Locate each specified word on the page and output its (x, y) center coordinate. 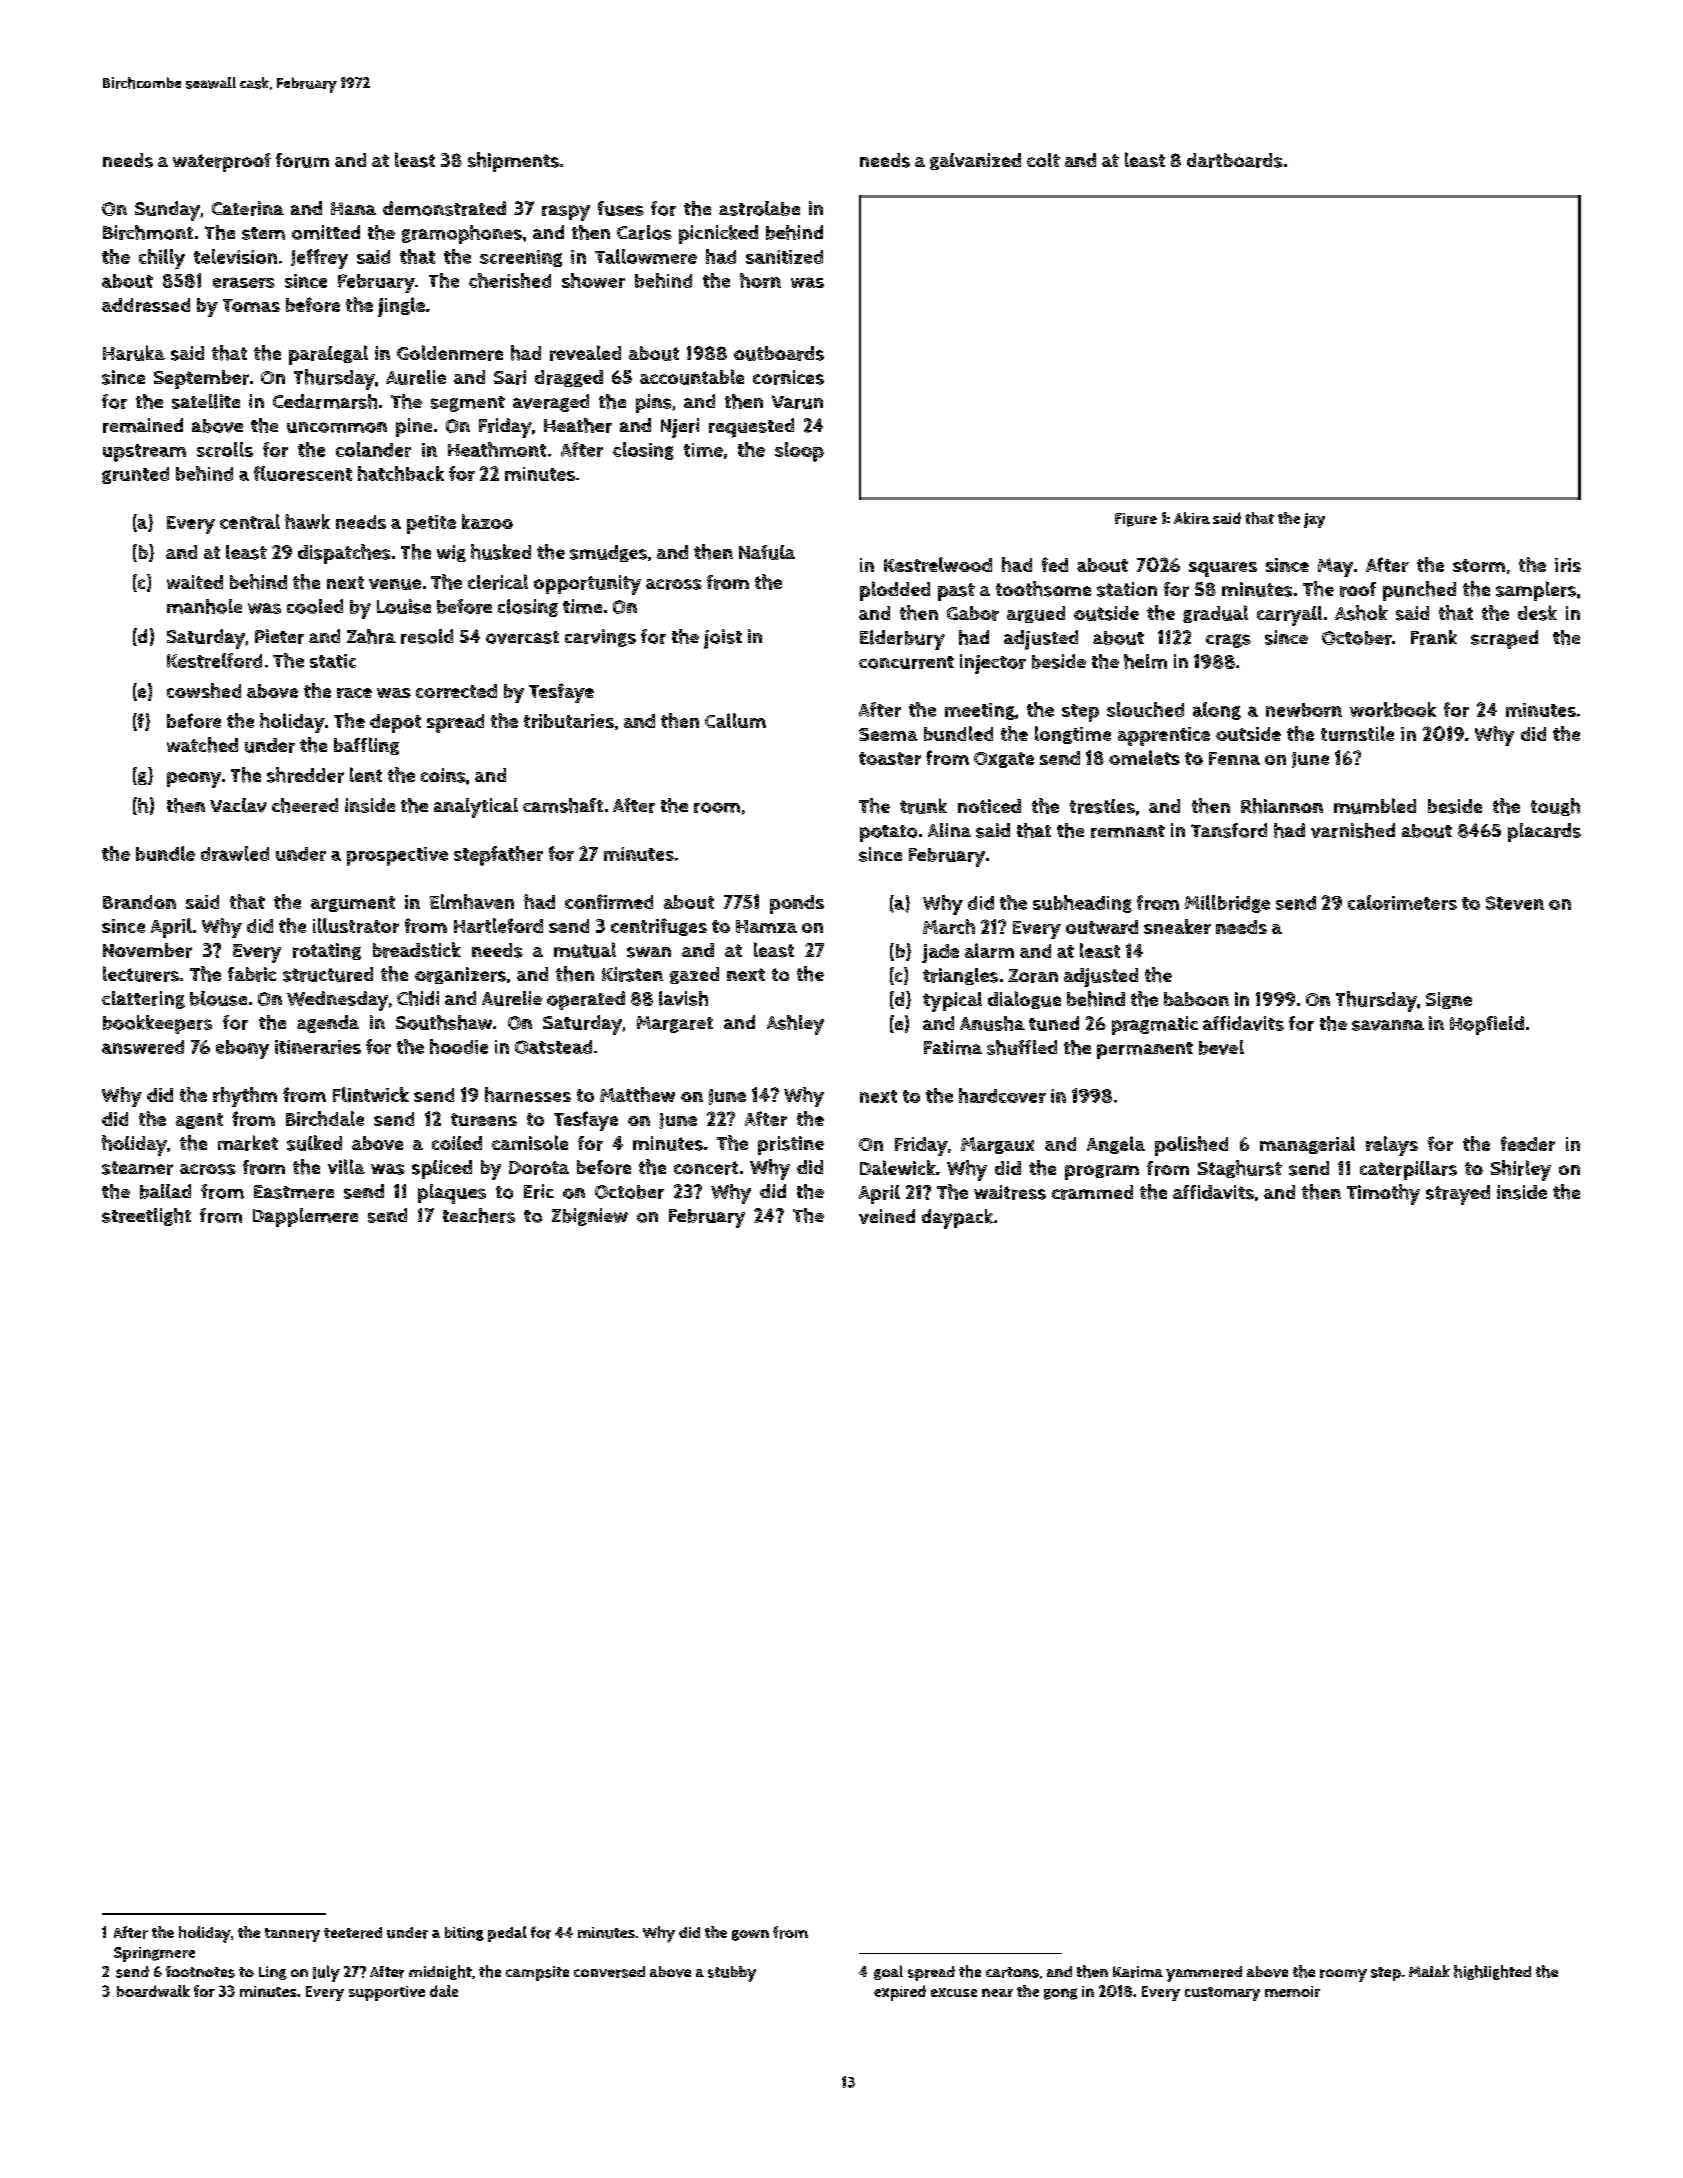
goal (888, 1972)
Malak (1429, 1971)
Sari (510, 377)
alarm (989, 950)
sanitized (784, 257)
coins (443, 775)
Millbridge (1227, 904)
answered (143, 1047)
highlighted (1492, 1972)
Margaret (675, 1024)
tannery (292, 1935)
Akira (1192, 518)
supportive (387, 1993)
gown (750, 1935)
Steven (1515, 903)
